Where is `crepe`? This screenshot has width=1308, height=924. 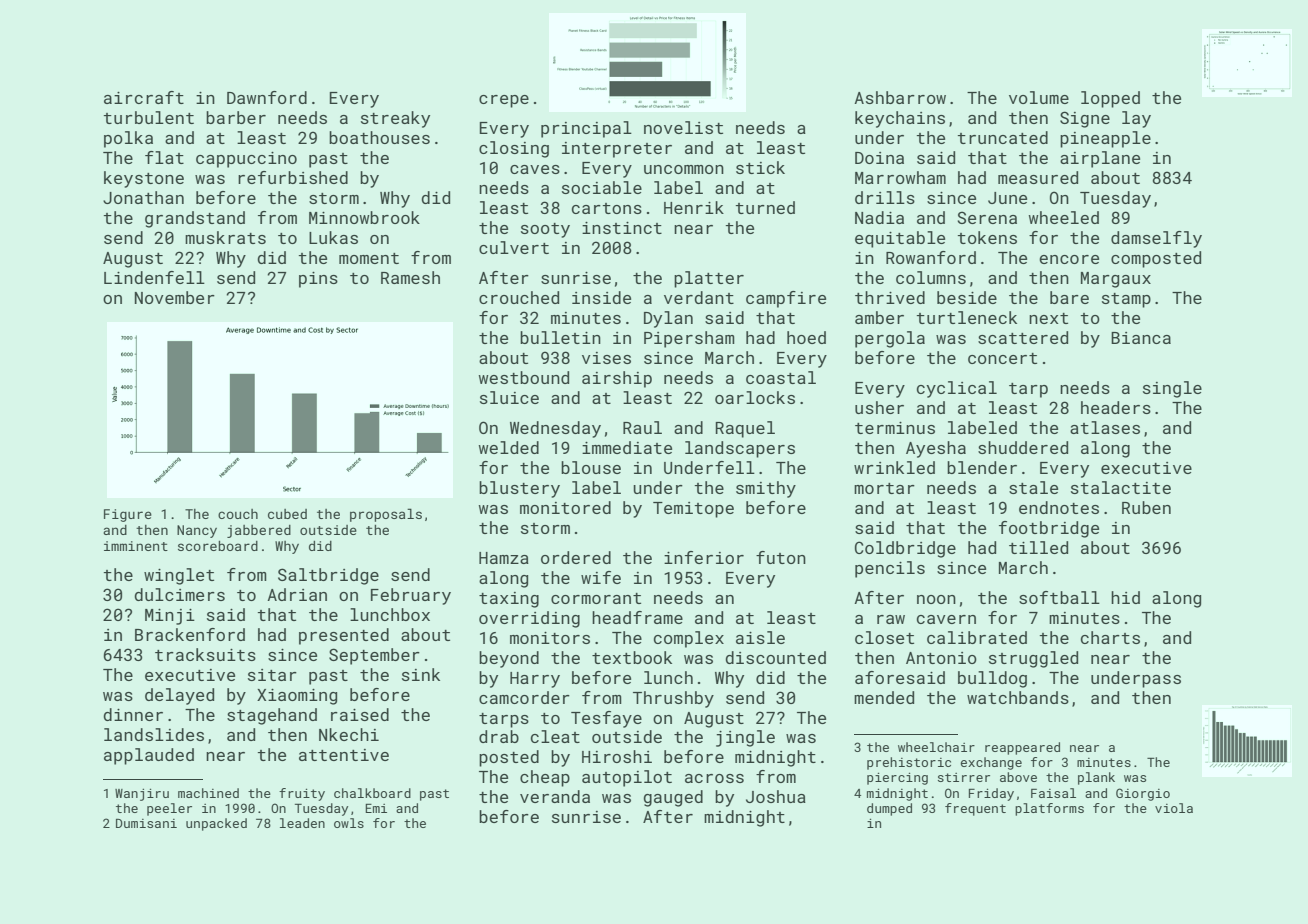
crepe is located at coordinates (504, 101).
